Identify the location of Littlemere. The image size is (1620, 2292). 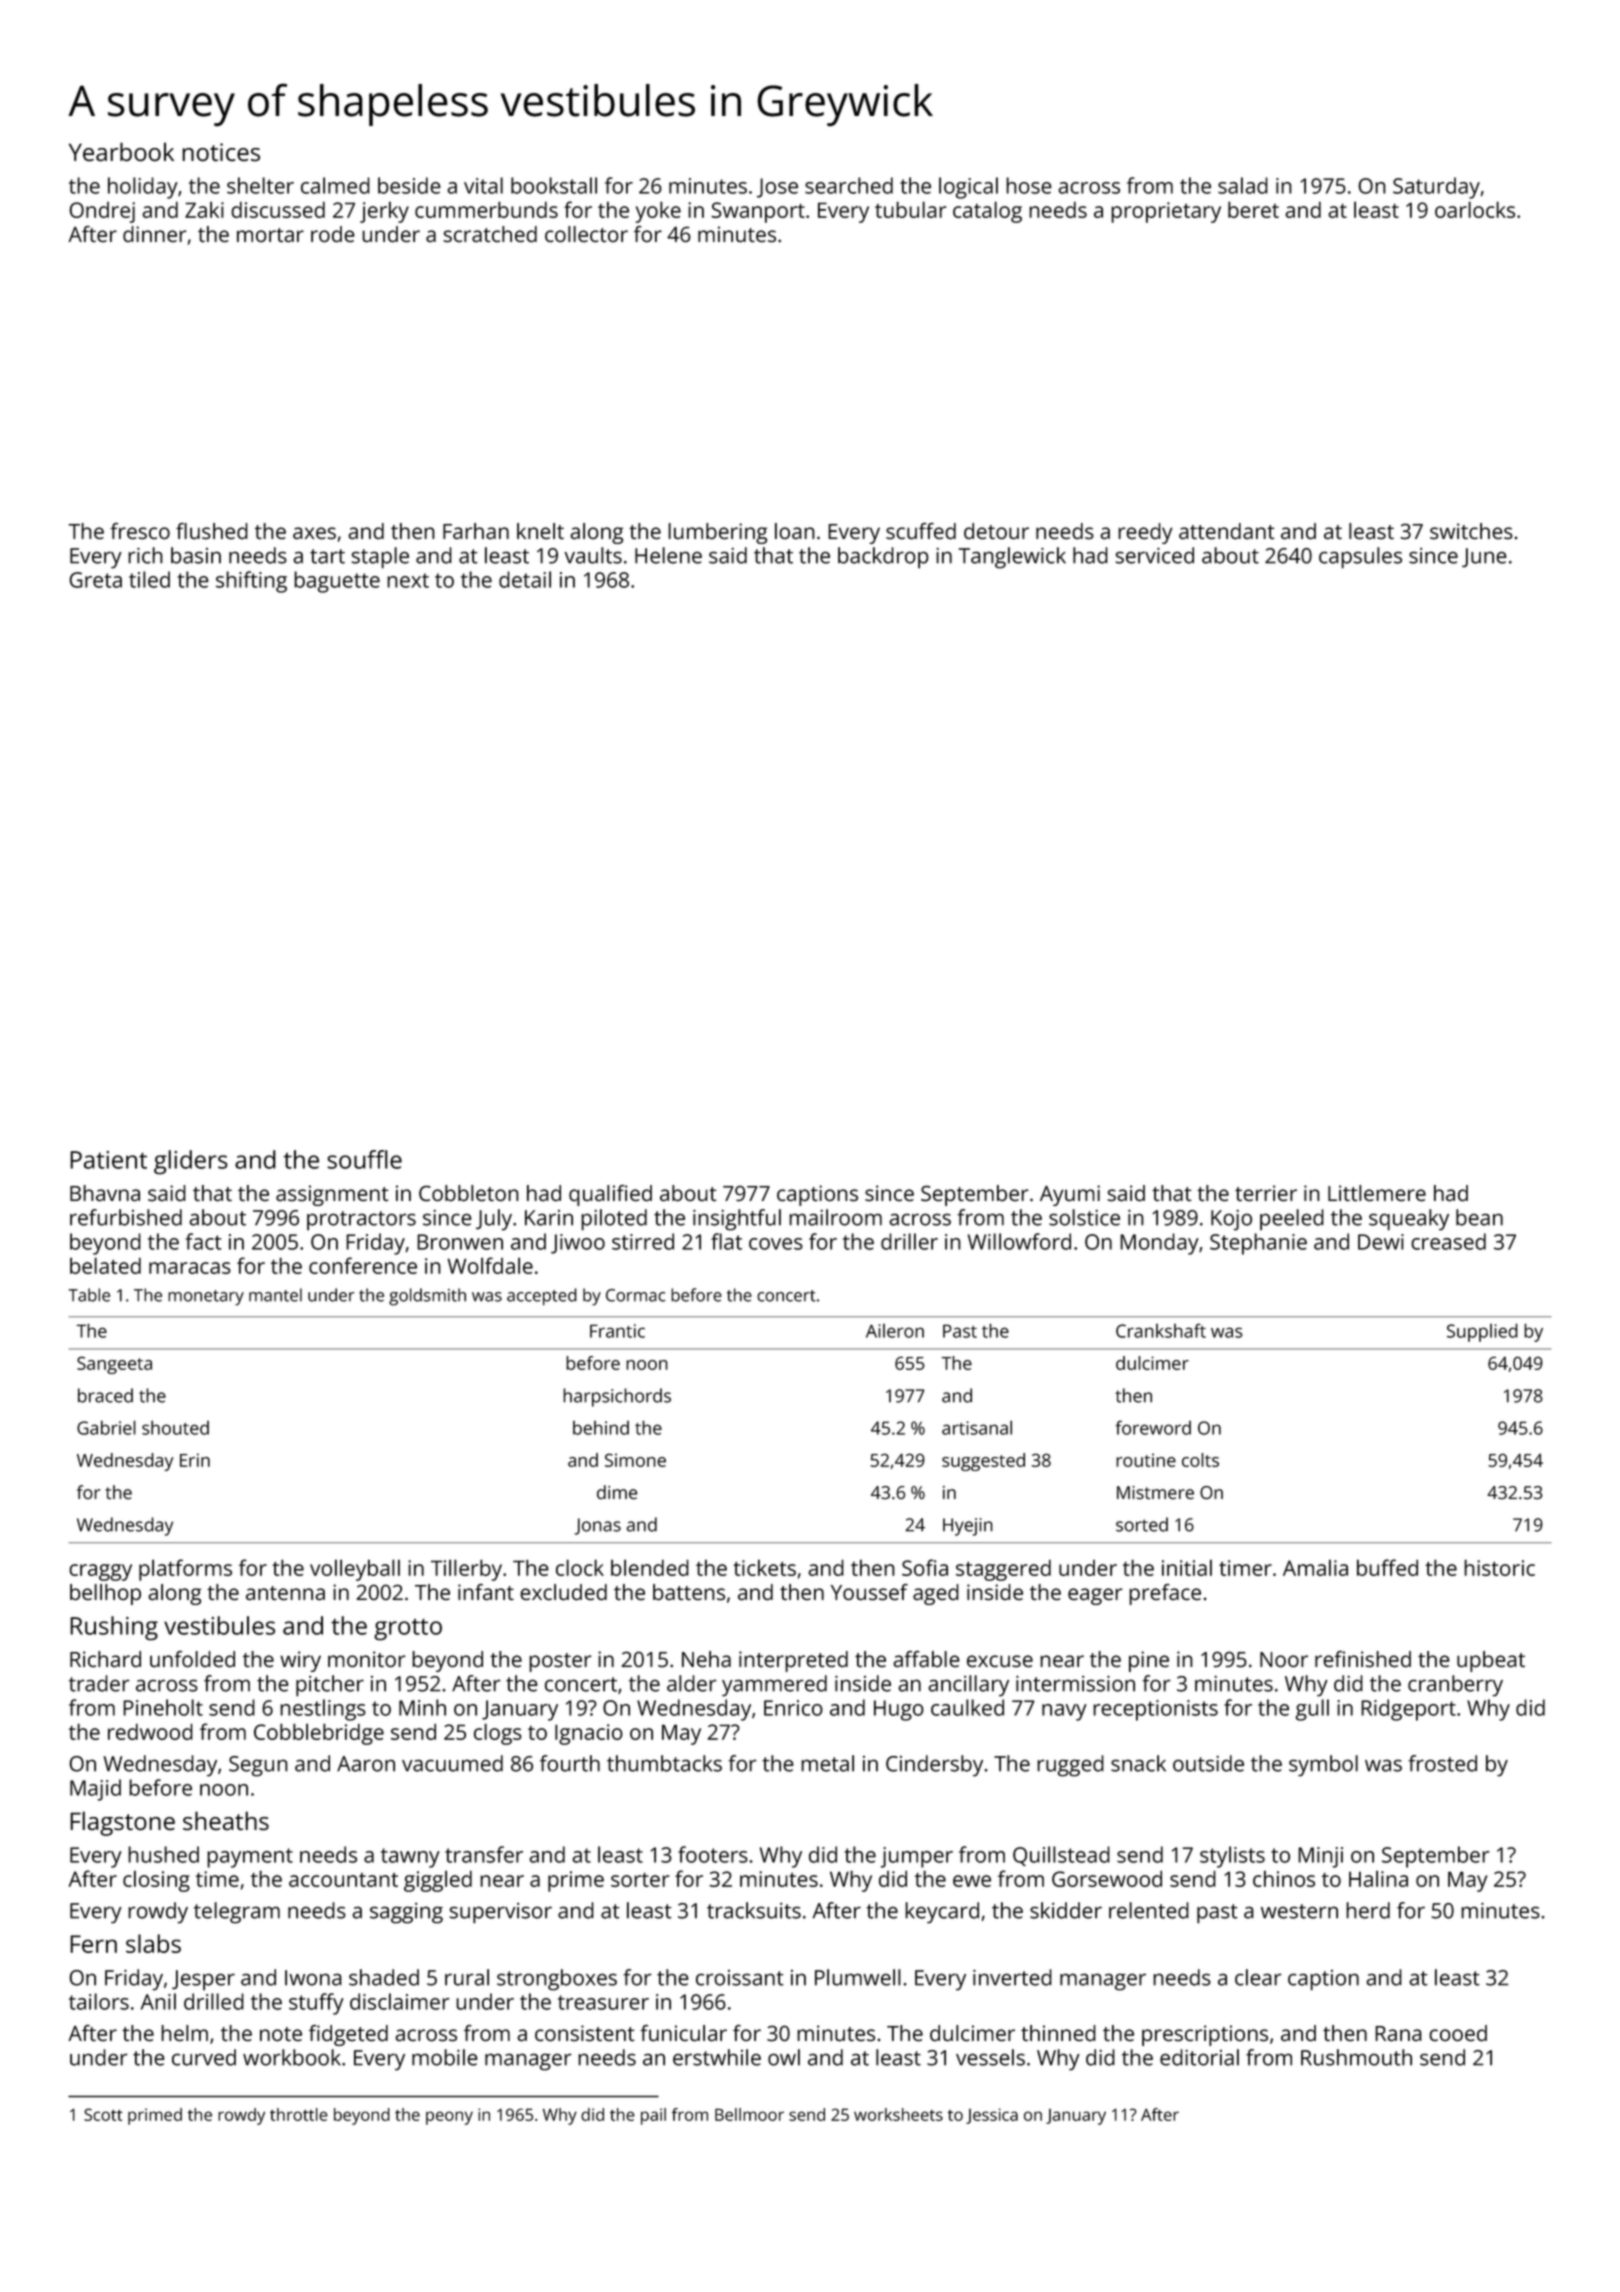
(1377, 1193).
